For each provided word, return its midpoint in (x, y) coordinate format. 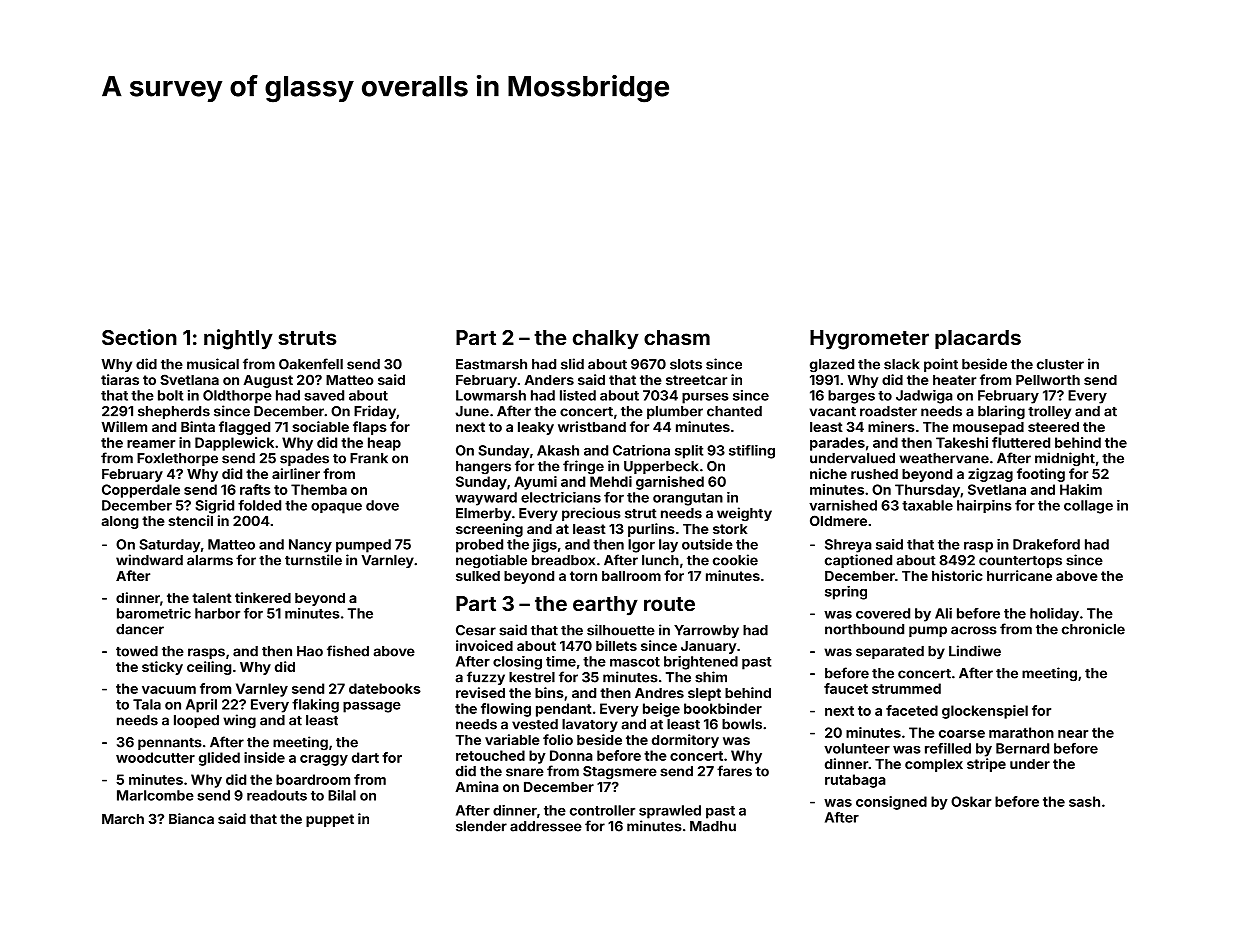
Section (139, 337)
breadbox (563, 560)
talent (212, 598)
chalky (606, 340)
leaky (536, 428)
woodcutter (155, 757)
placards (978, 339)
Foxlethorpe (177, 459)
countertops (1020, 562)
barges (851, 397)
